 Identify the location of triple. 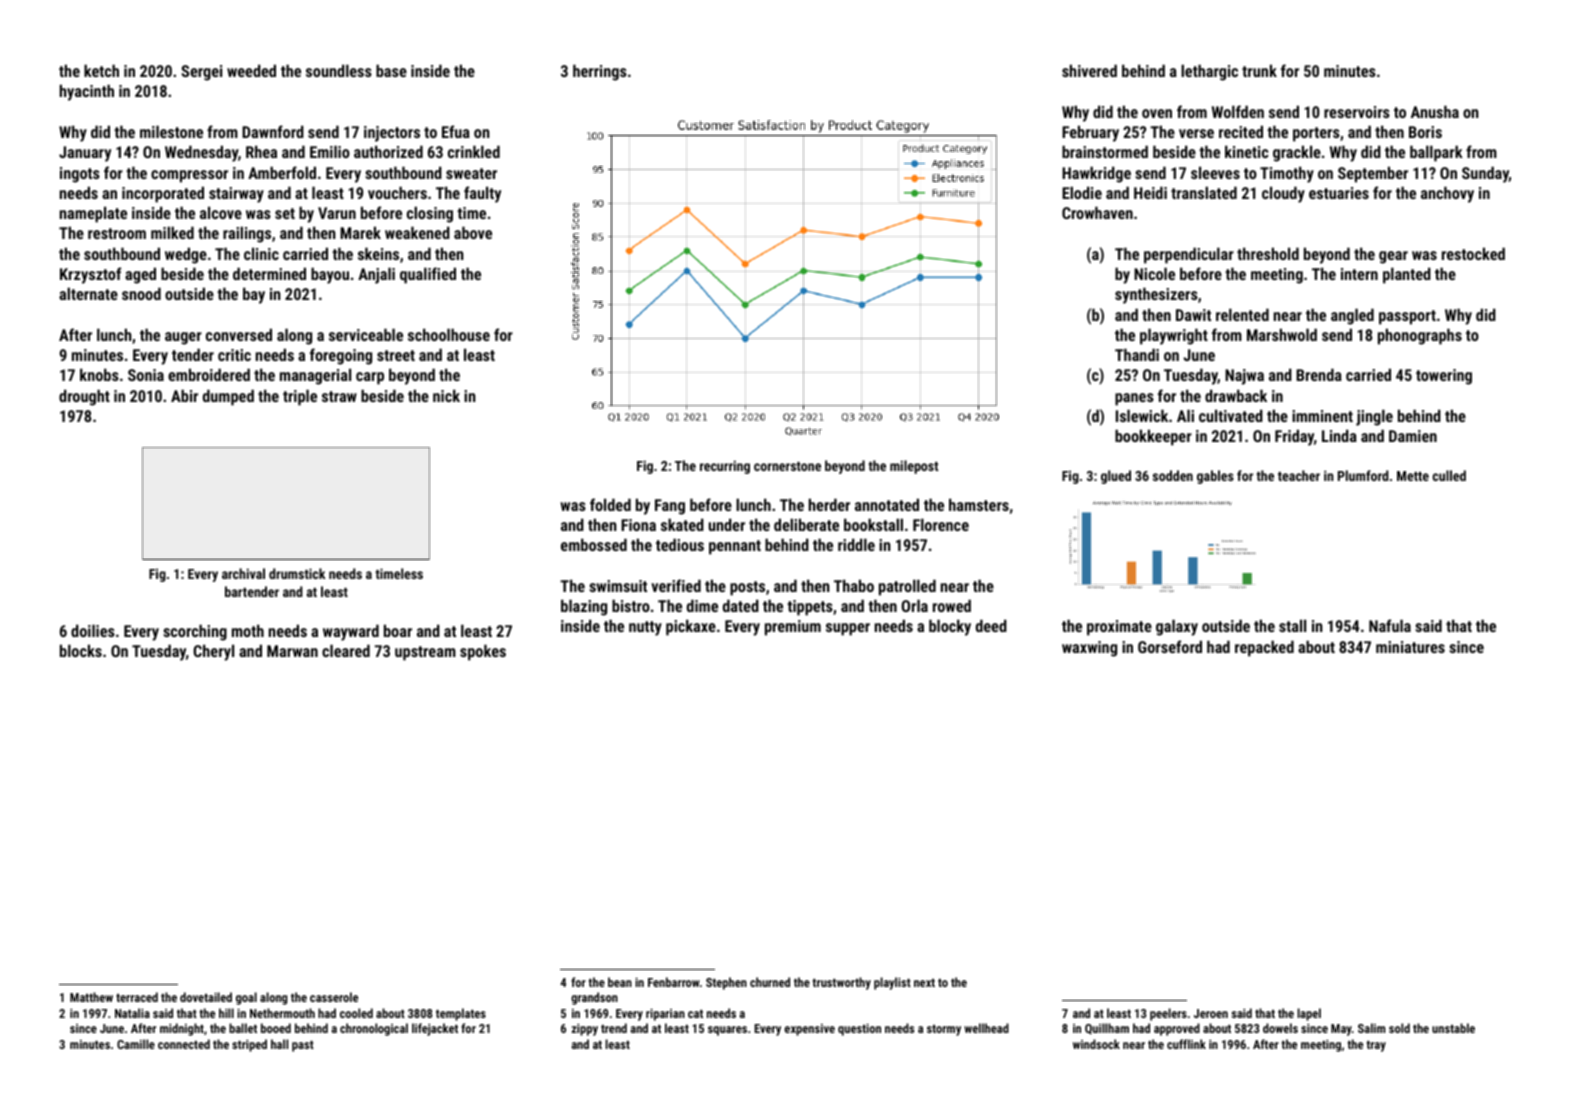
(300, 397).
